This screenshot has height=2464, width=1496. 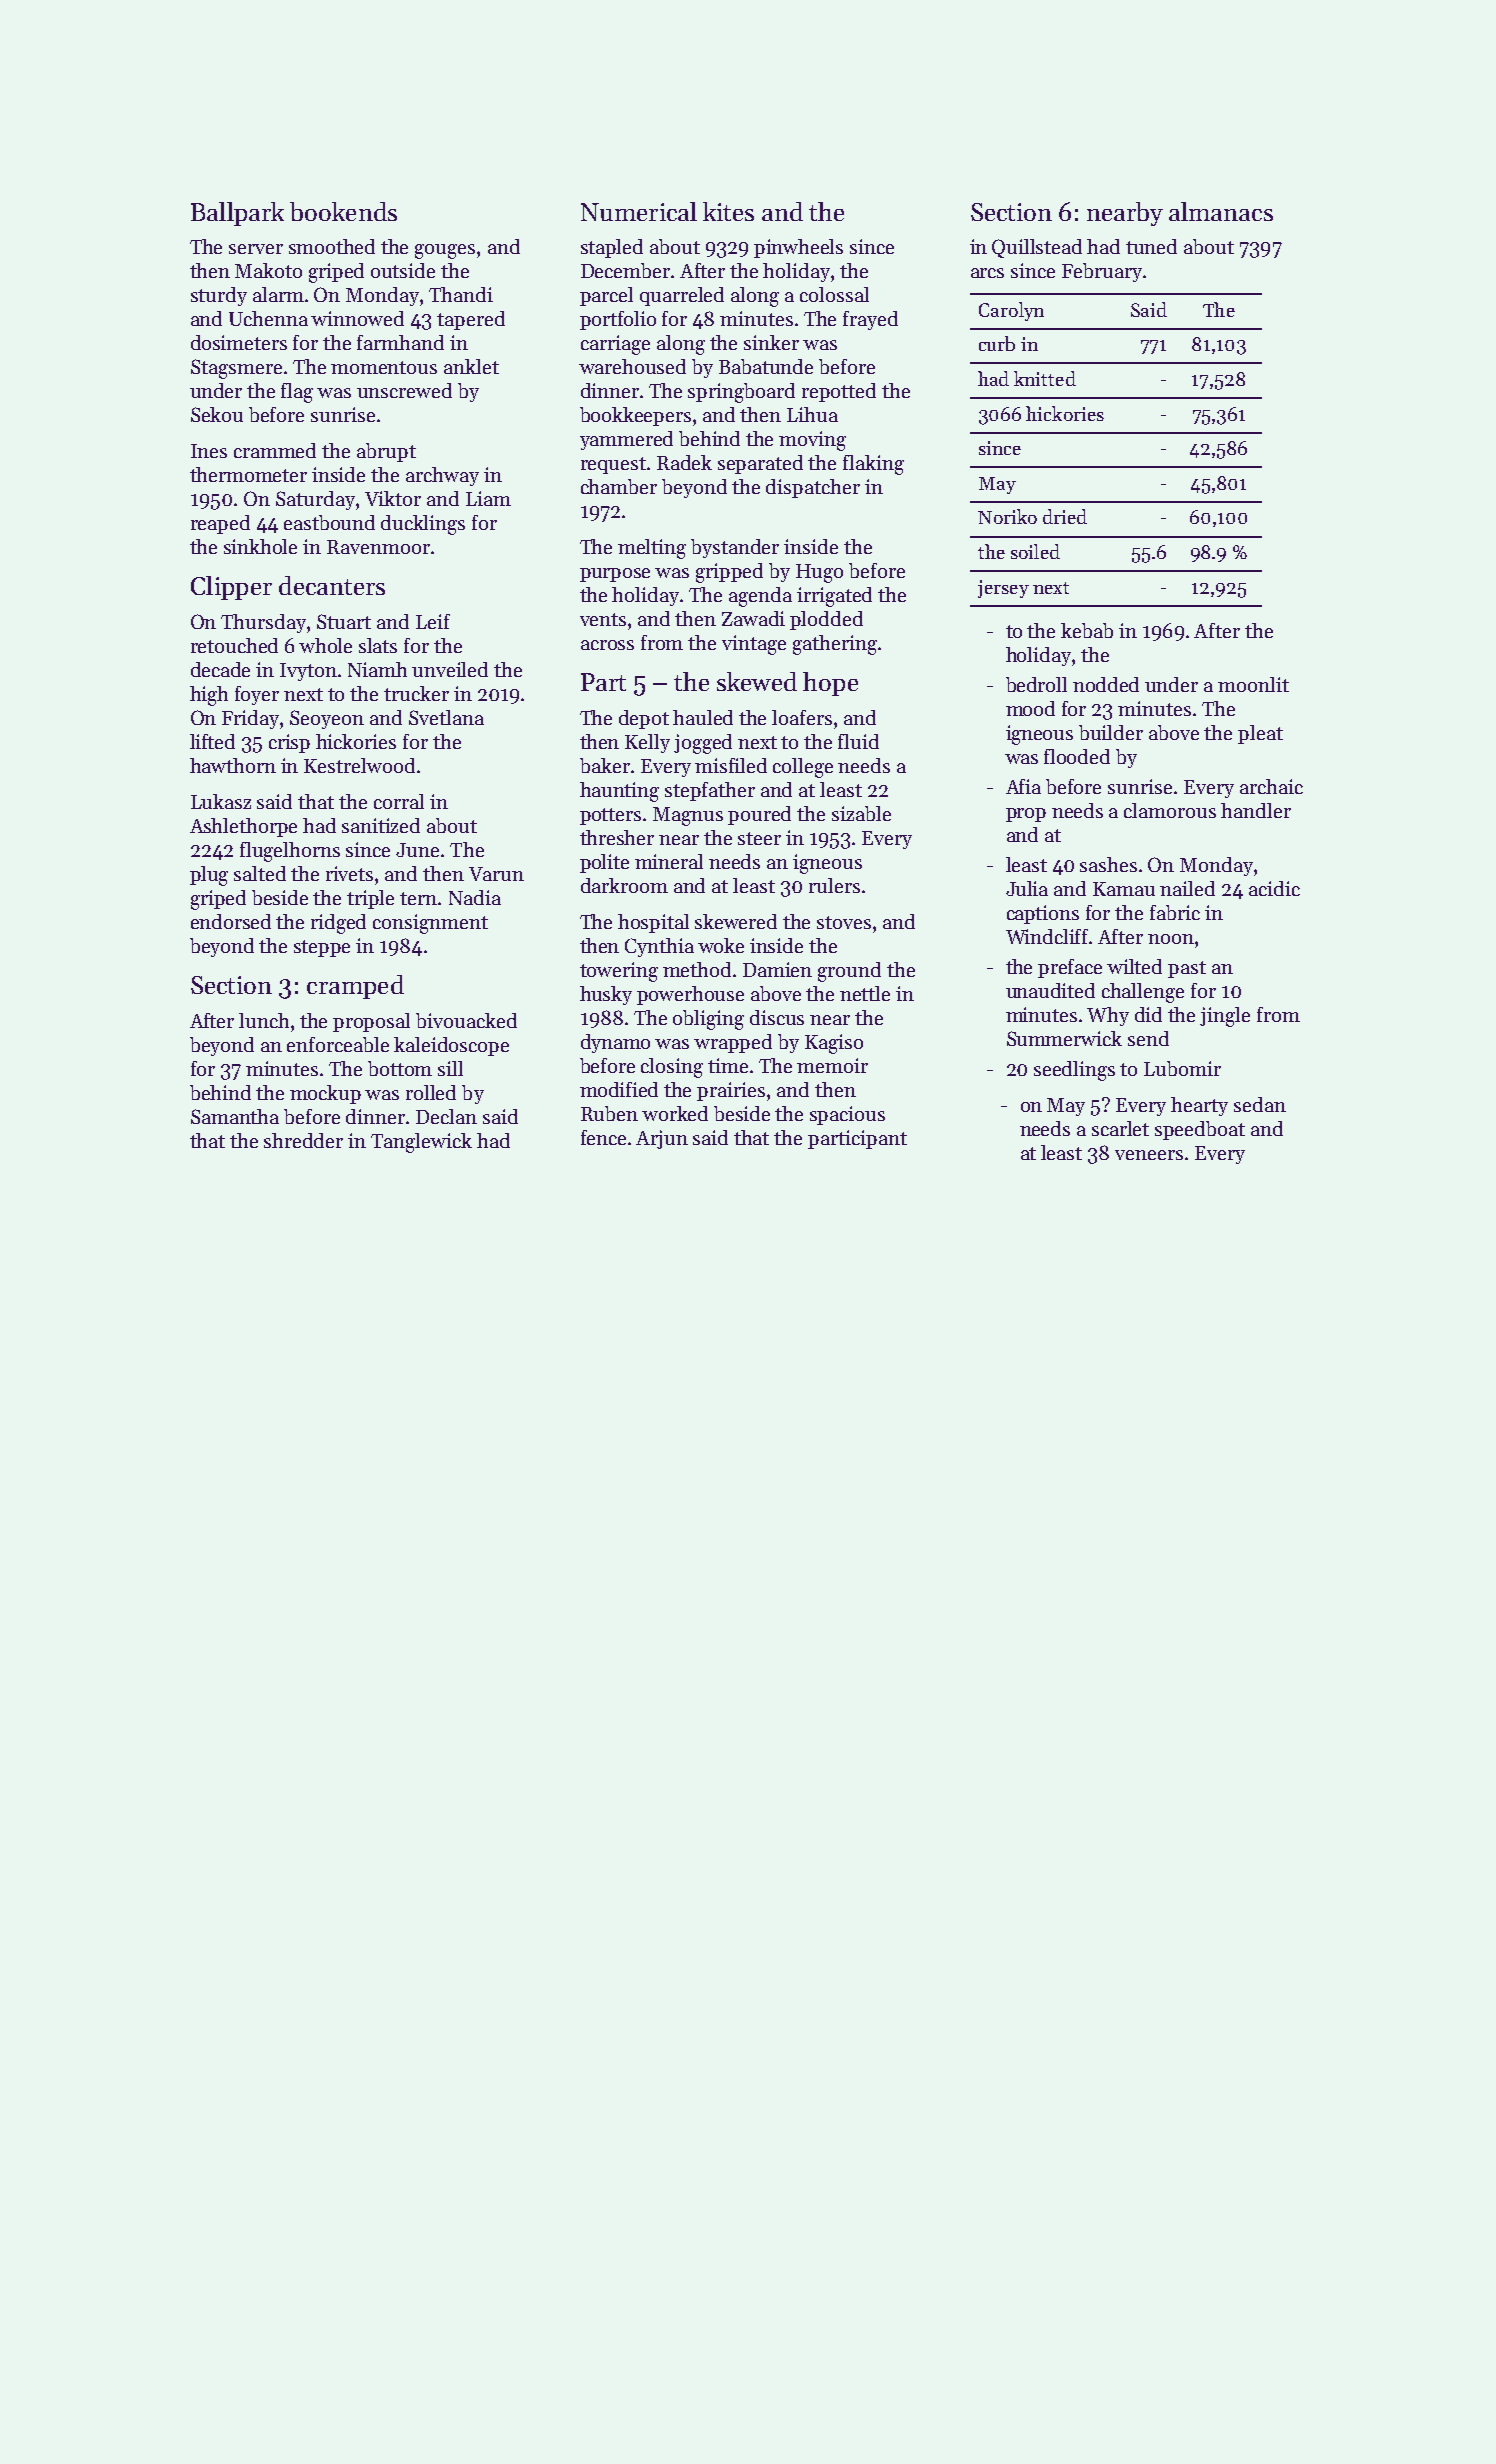 What do you see at coordinates (759, 838) in the screenshot?
I see `steer` at bounding box center [759, 838].
